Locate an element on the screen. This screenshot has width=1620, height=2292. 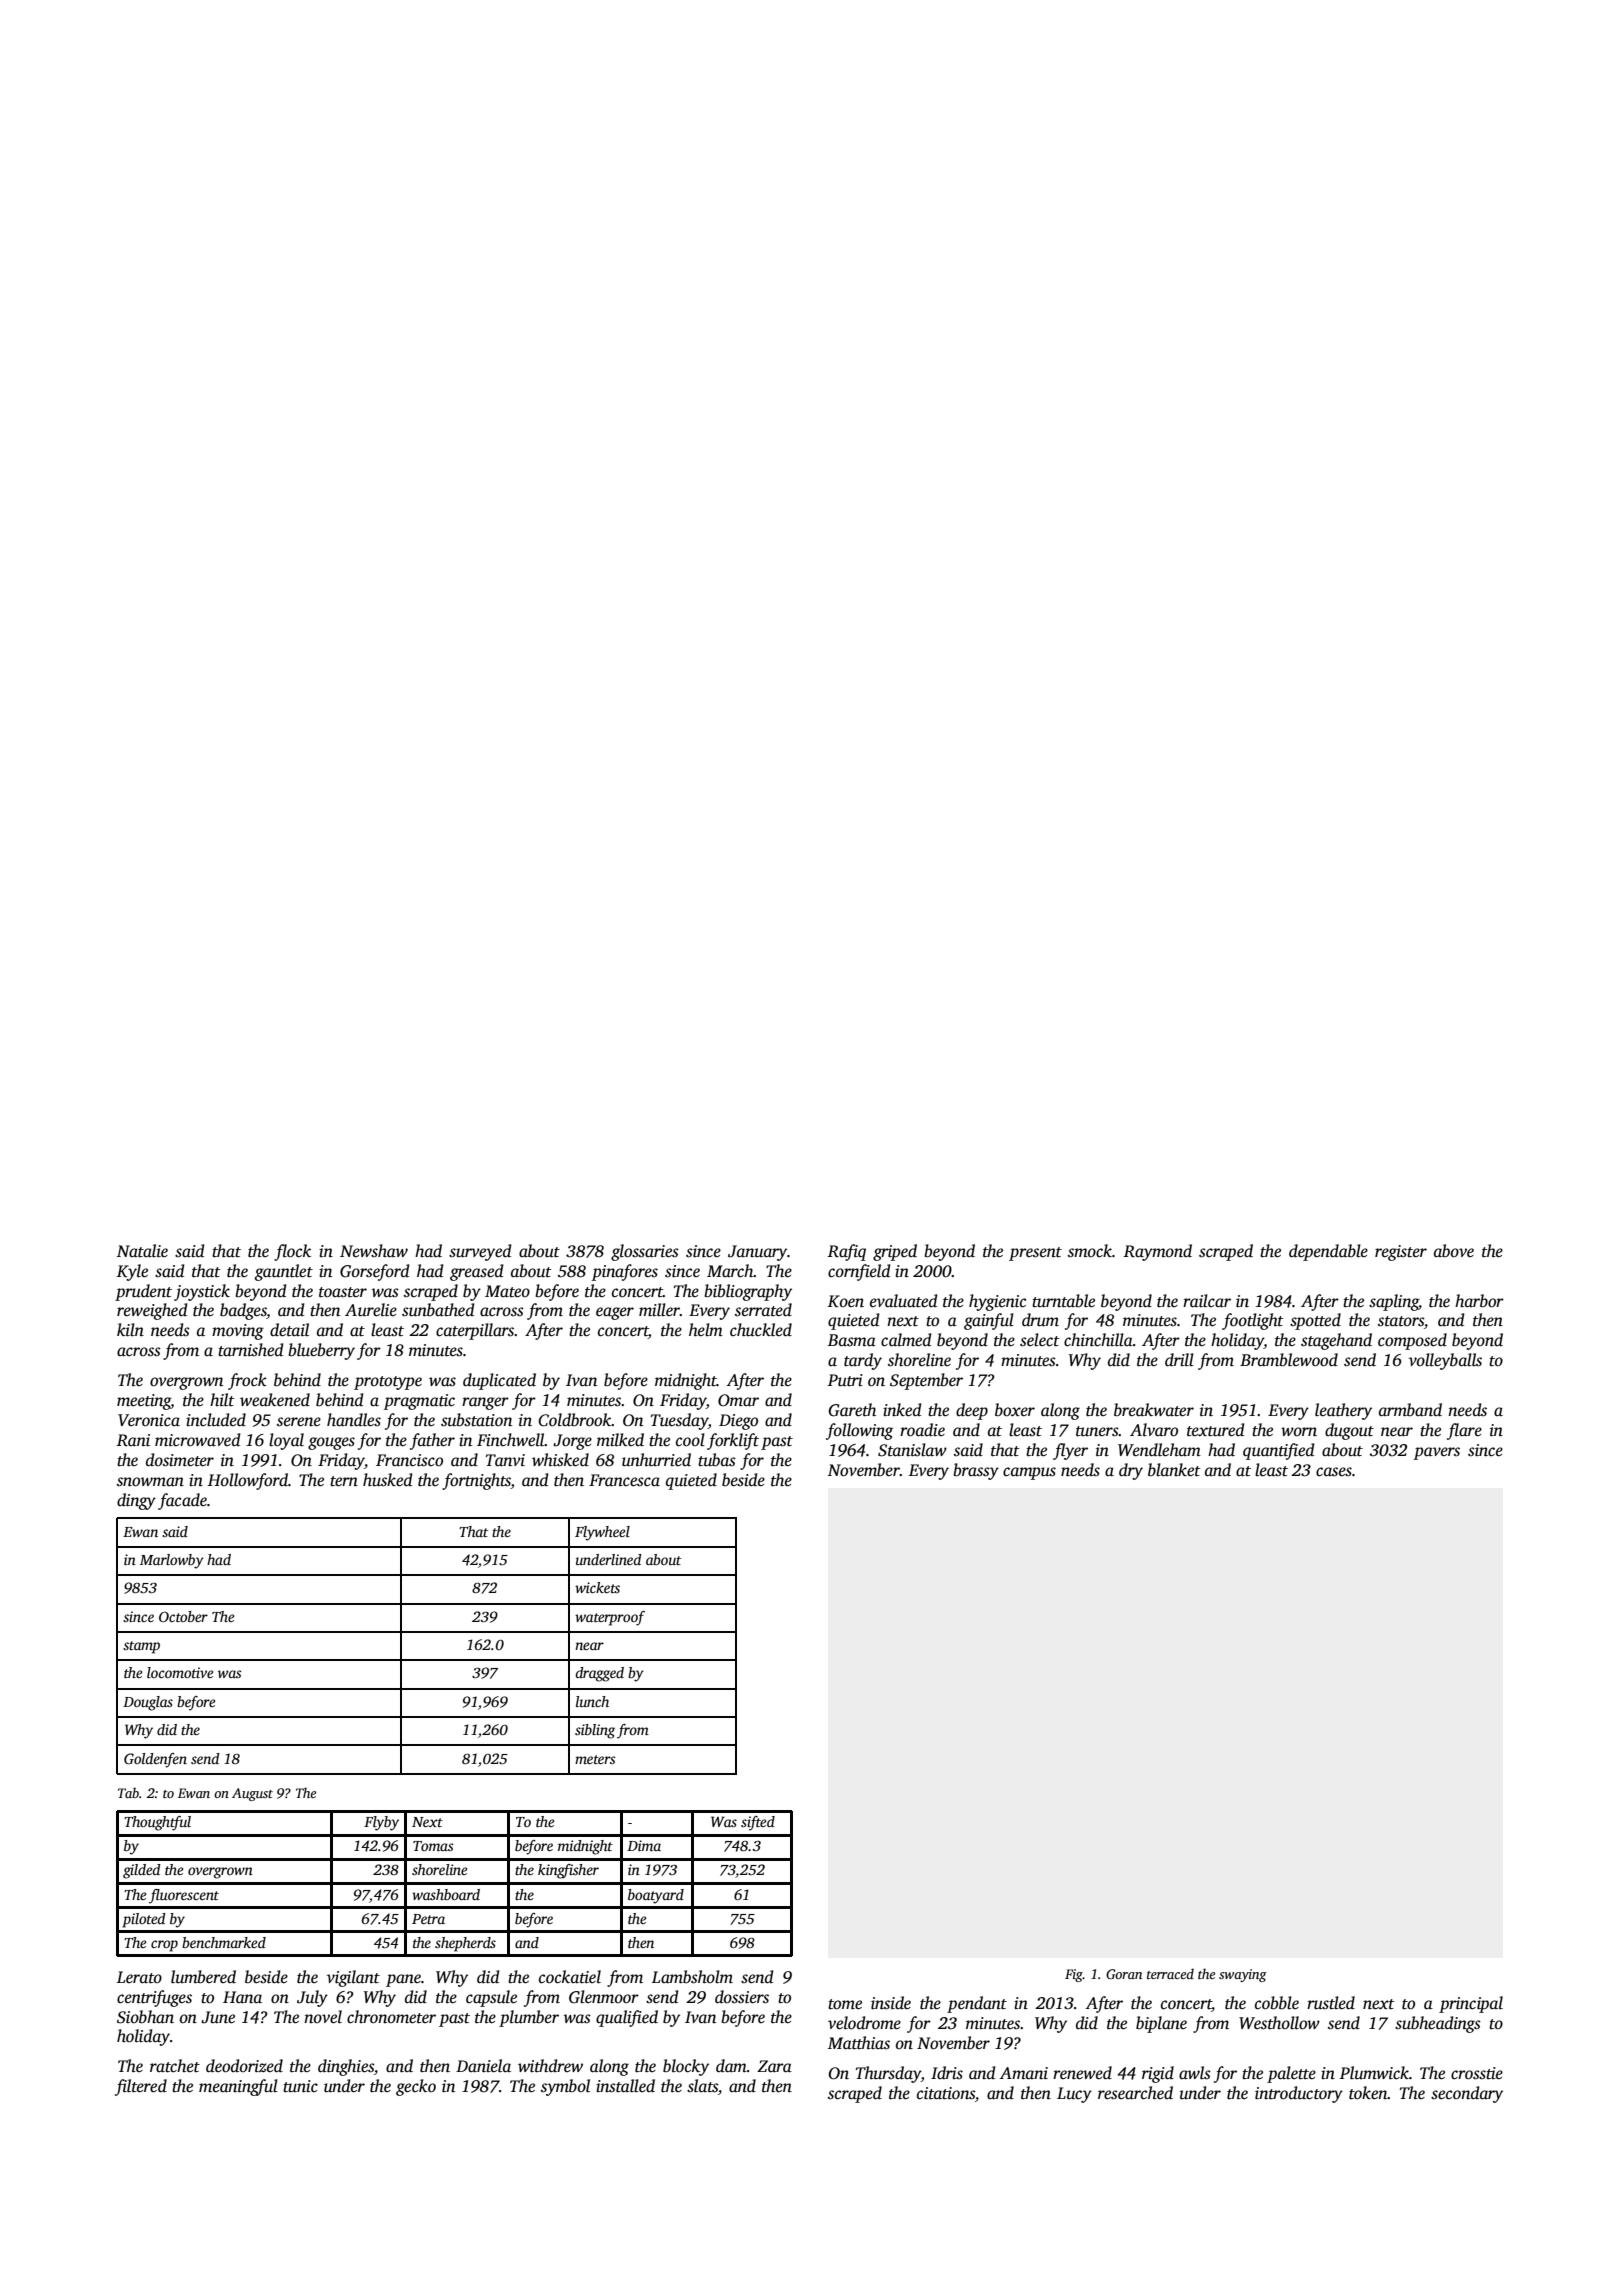
Hollowford is located at coordinates (248, 1481).
